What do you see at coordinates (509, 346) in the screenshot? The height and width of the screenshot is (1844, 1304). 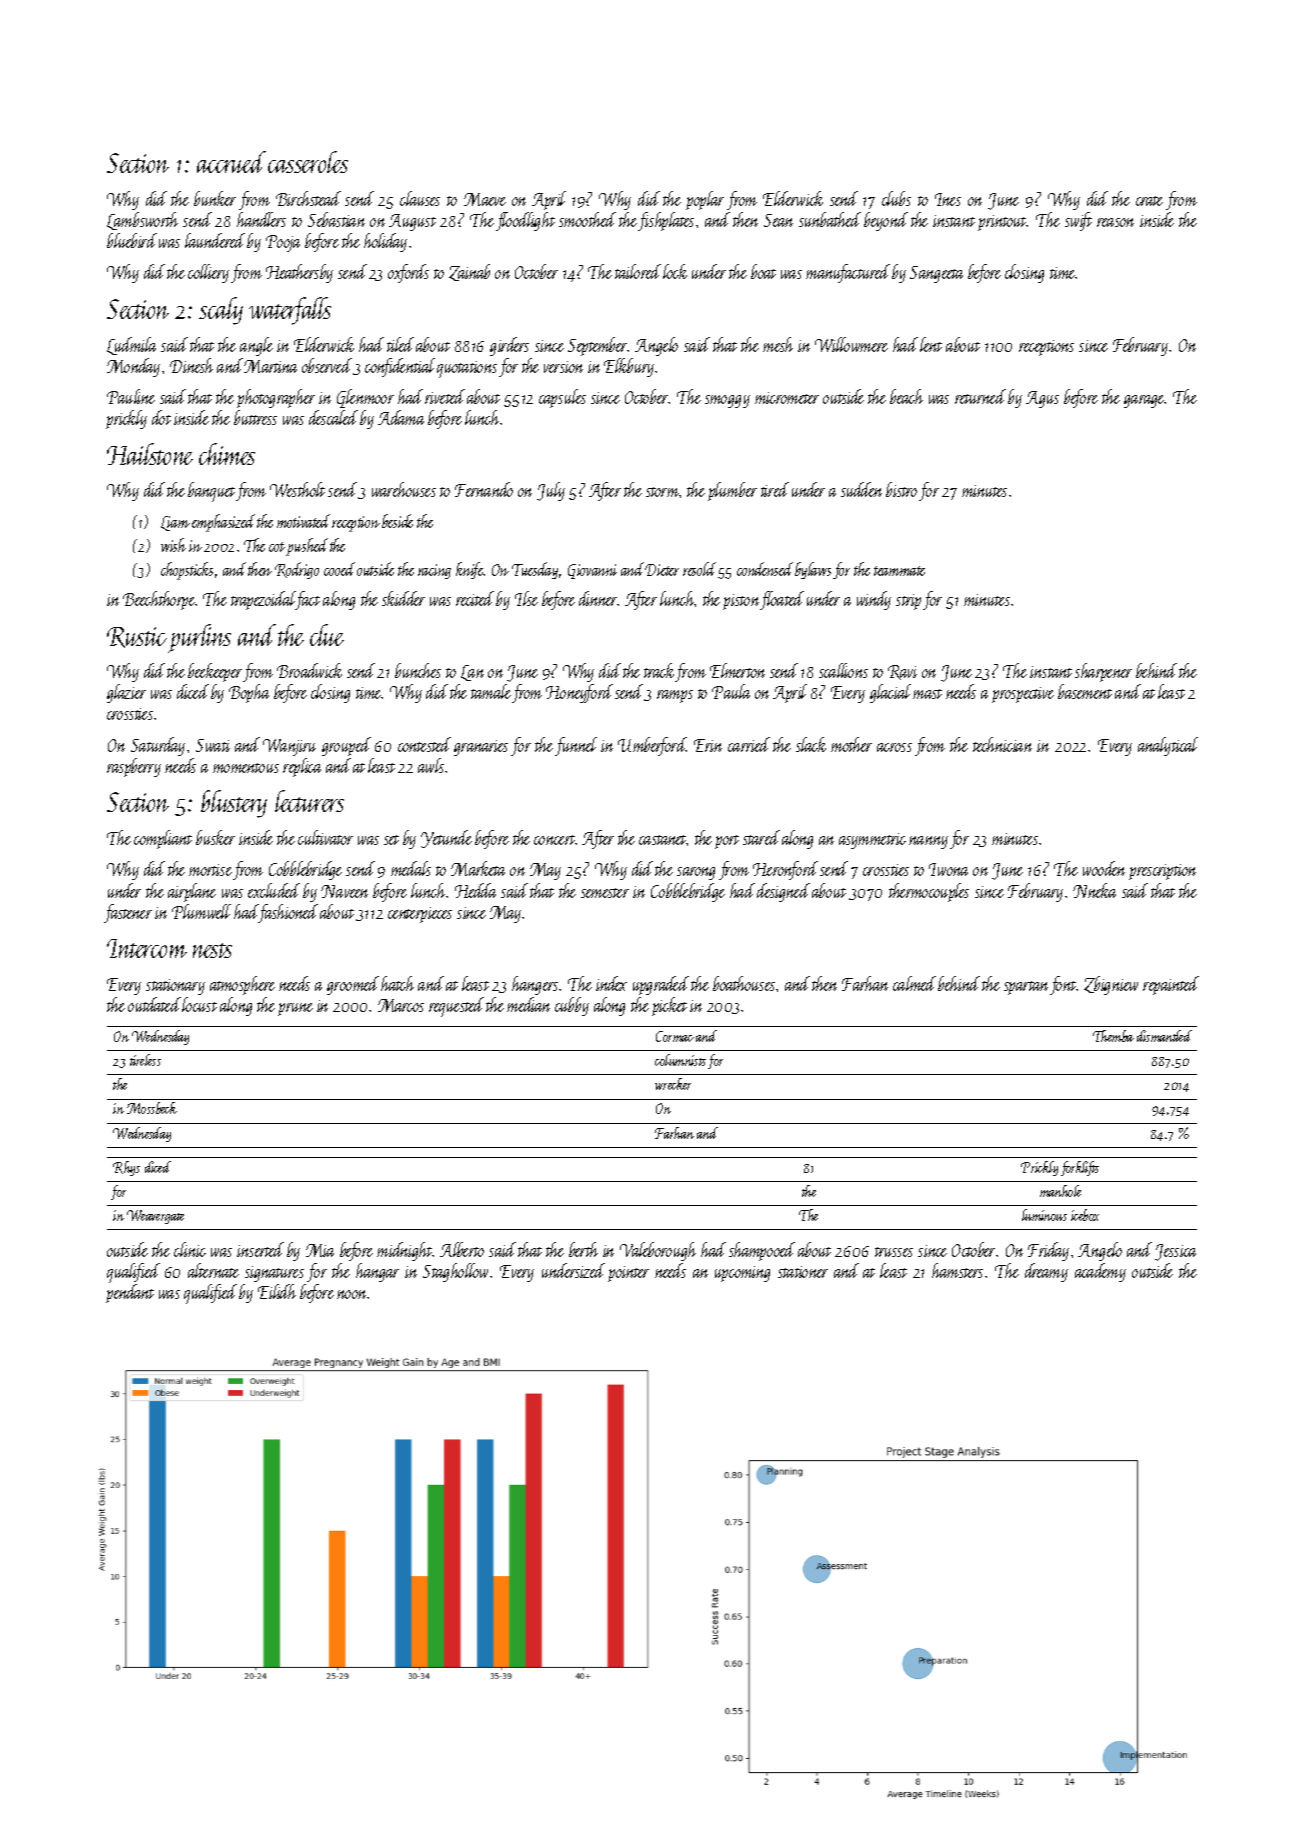 I see `girders` at bounding box center [509, 346].
